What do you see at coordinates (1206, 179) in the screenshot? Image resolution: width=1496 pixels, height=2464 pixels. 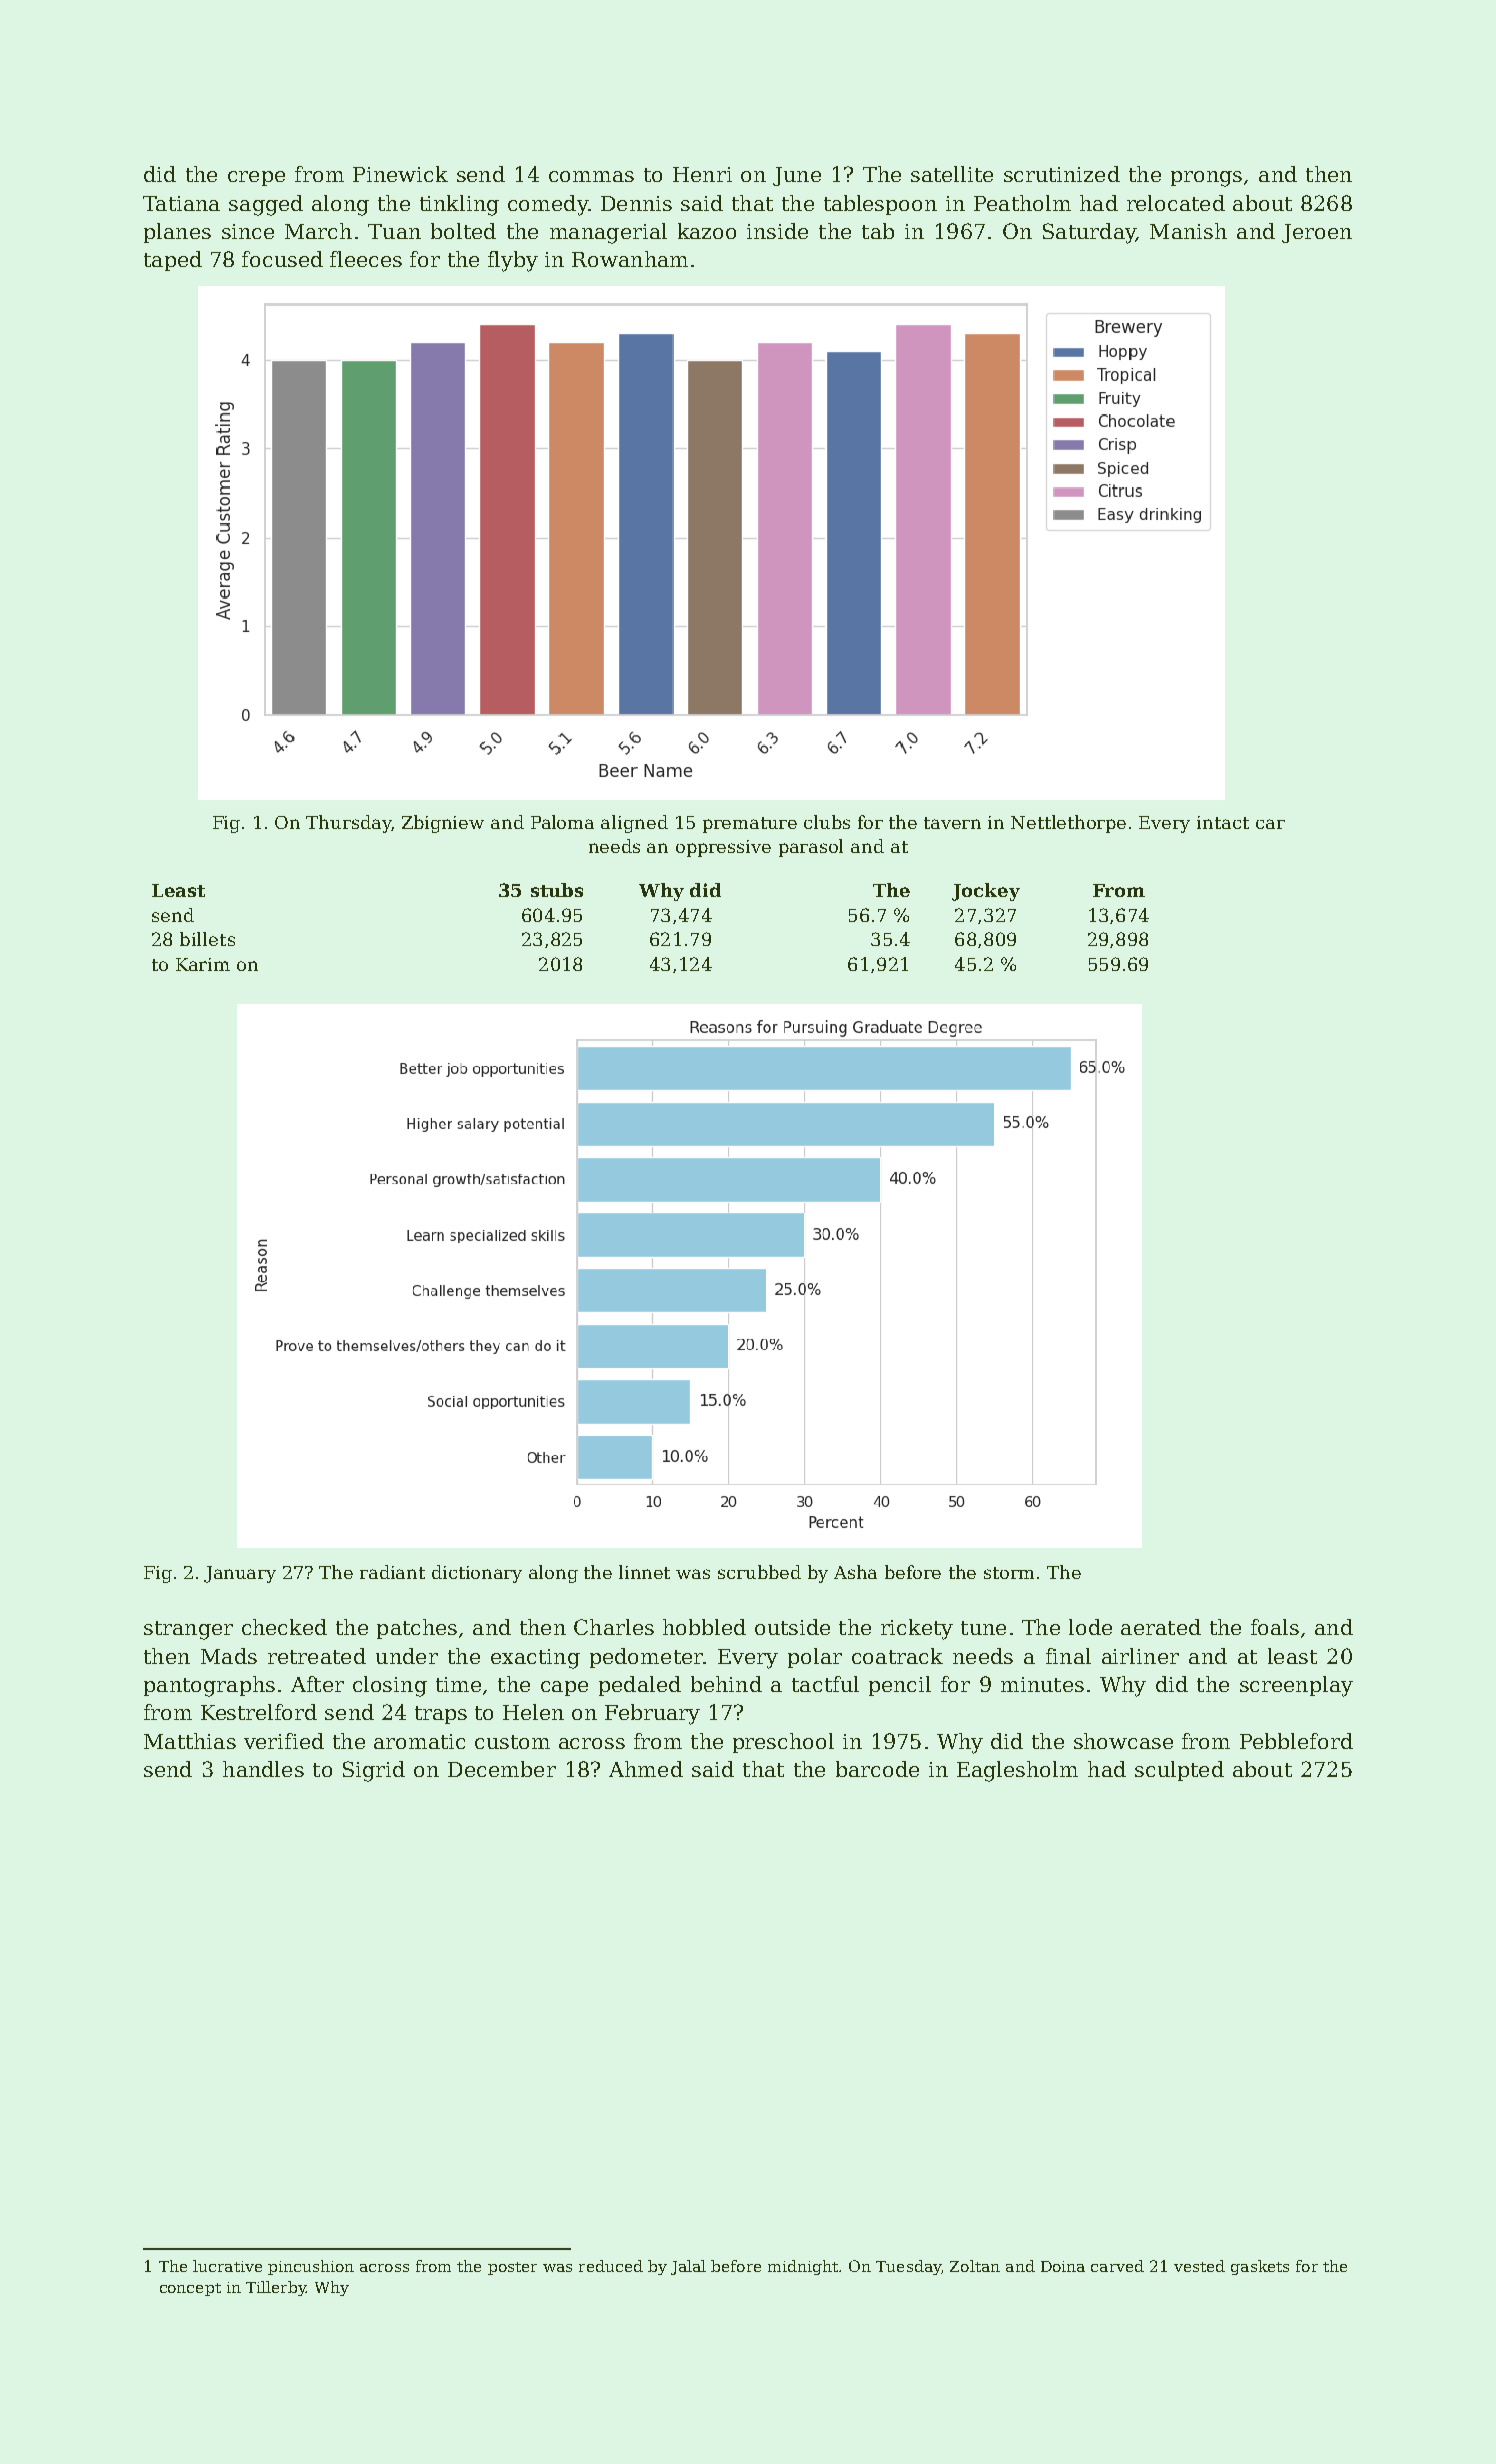 I see `prongs` at bounding box center [1206, 179].
